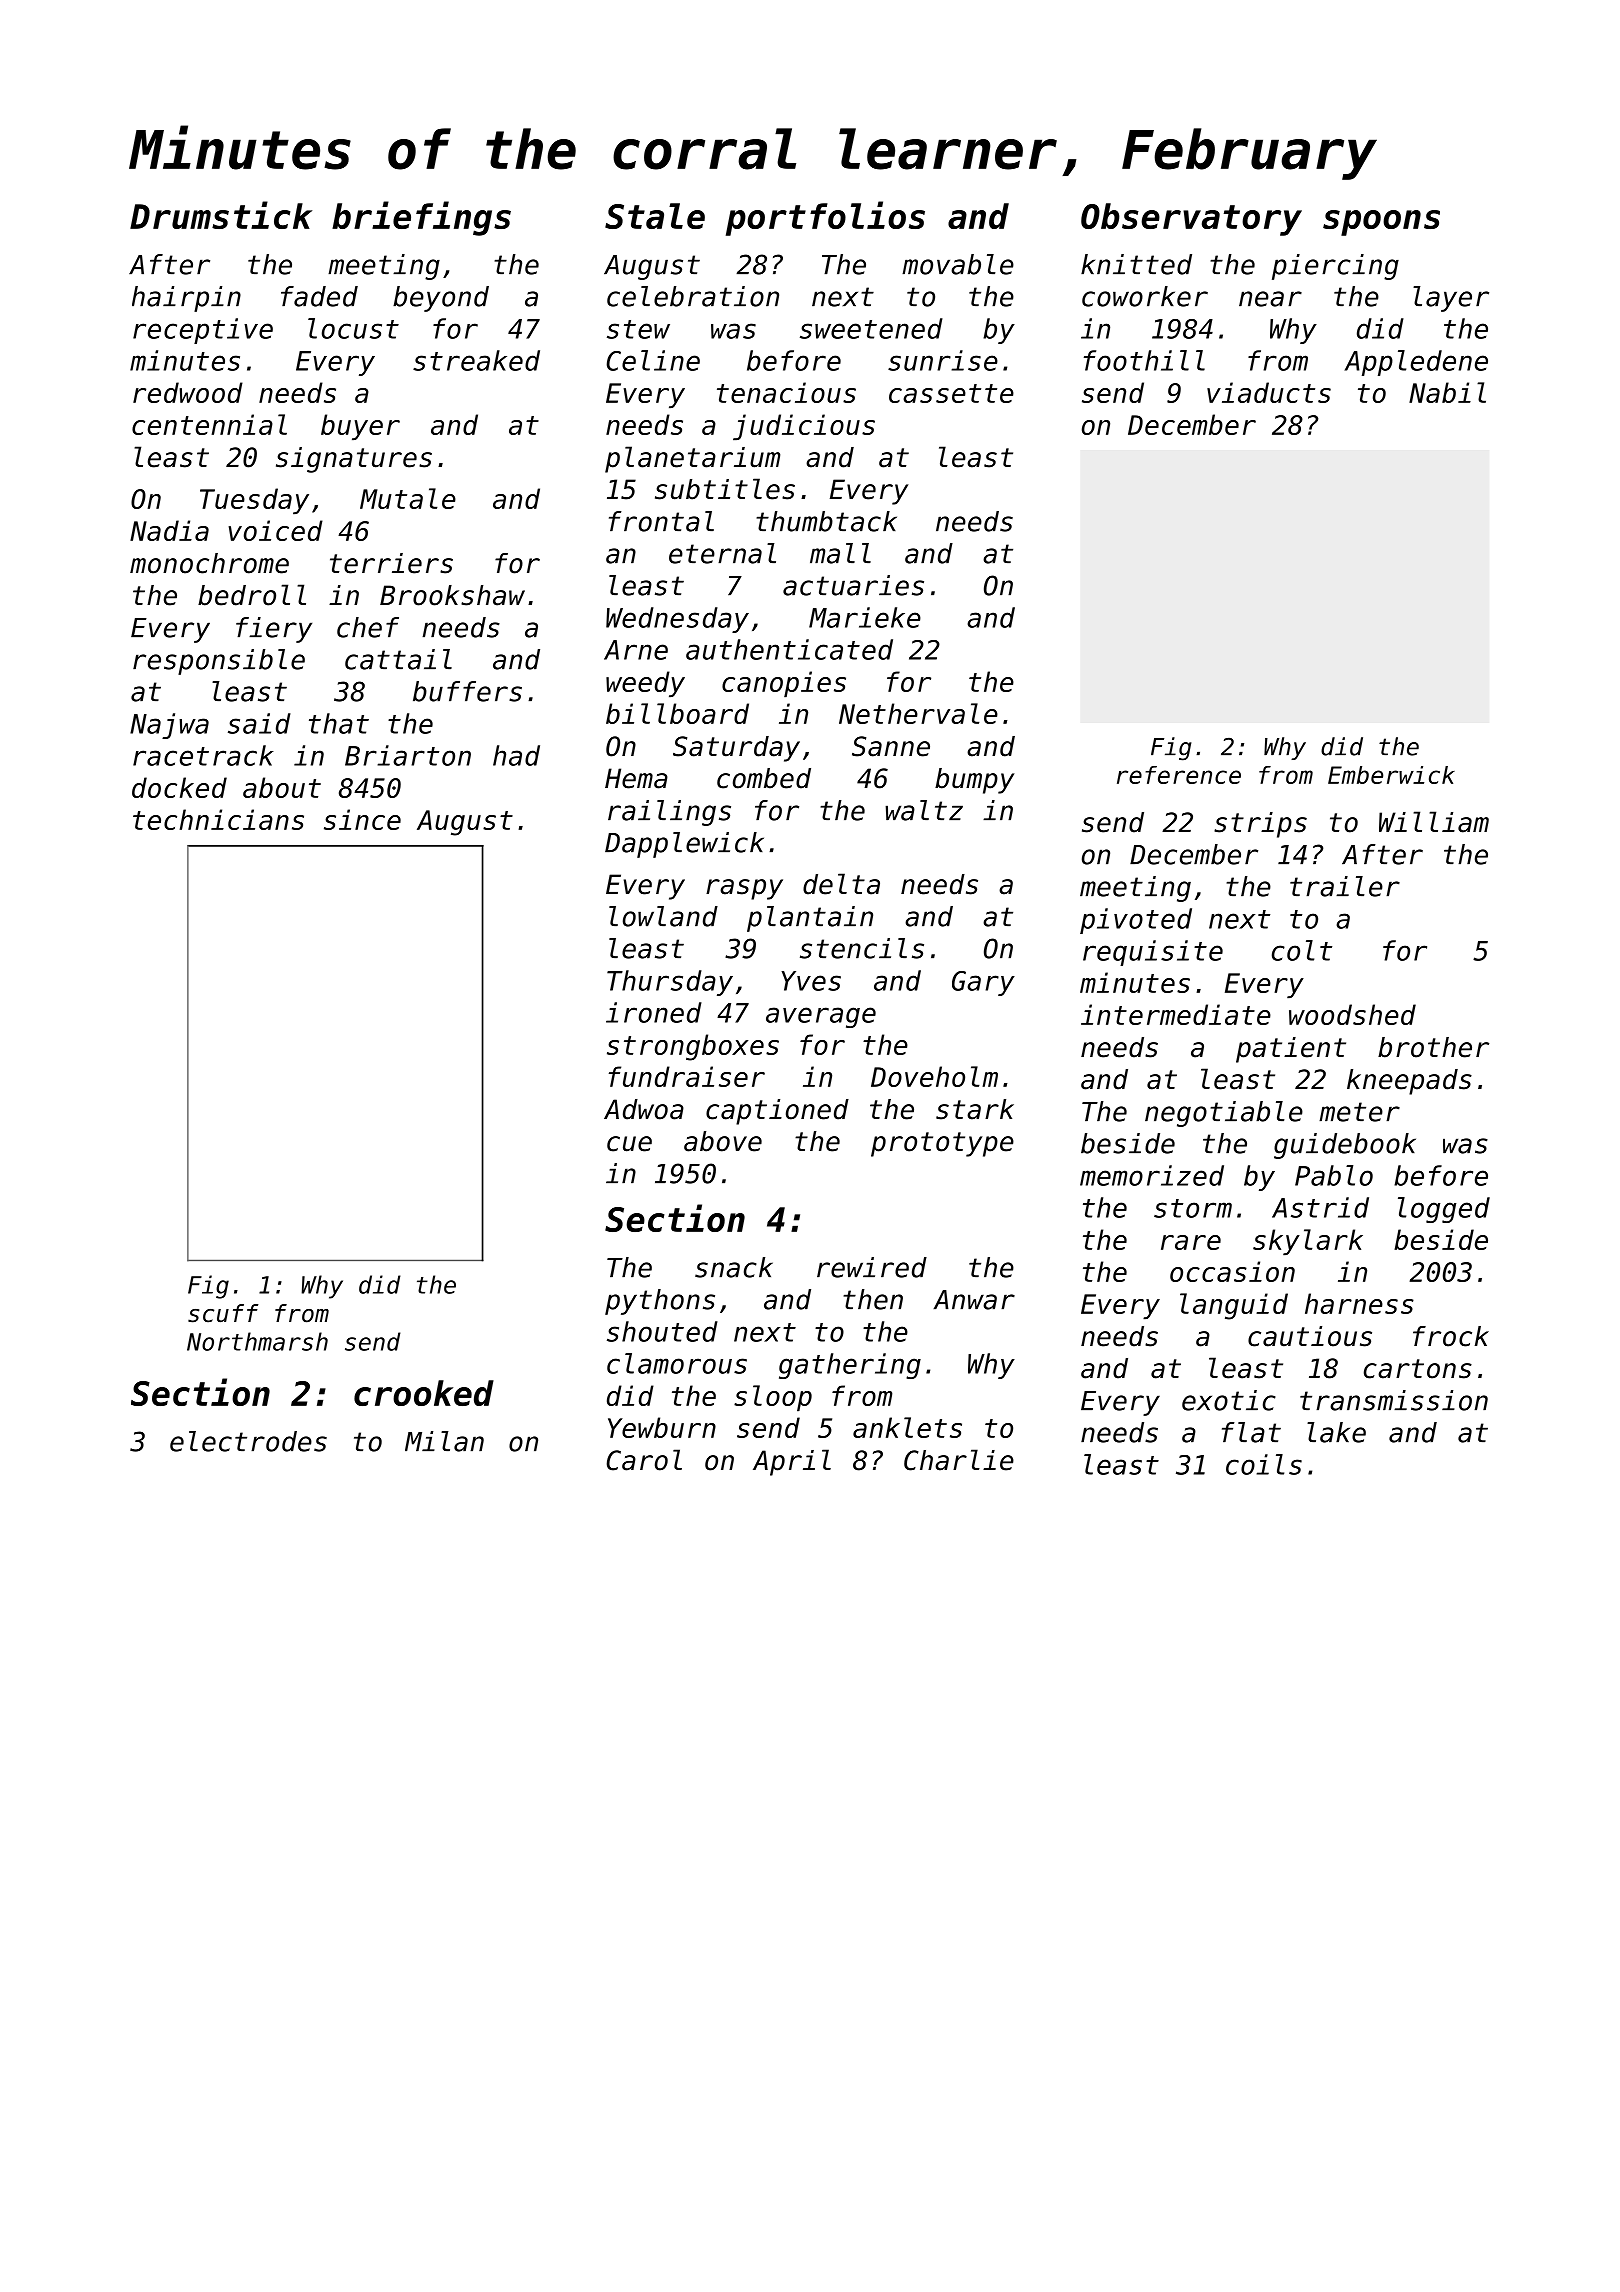  Describe the element at coordinates (942, 1144) in the document. I see `prototype` at that location.
